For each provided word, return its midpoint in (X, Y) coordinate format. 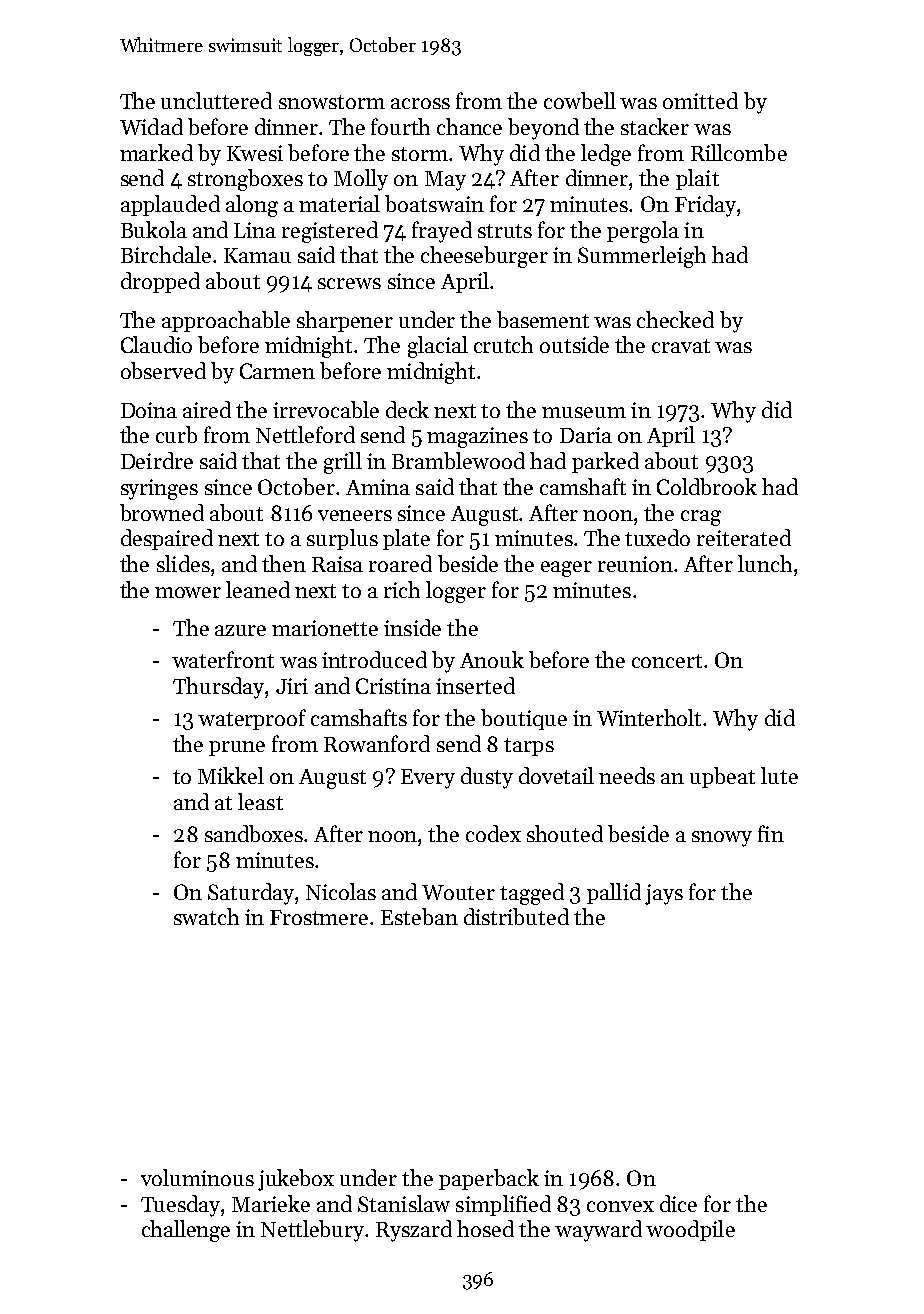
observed (163, 370)
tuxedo (657, 537)
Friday (705, 206)
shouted (565, 833)
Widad (151, 126)
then (284, 563)
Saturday (251, 894)
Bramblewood (458, 460)
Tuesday (181, 1206)
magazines (477, 437)
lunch (765, 563)
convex (620, 1206)
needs (627, 775)
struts (505, 231)
